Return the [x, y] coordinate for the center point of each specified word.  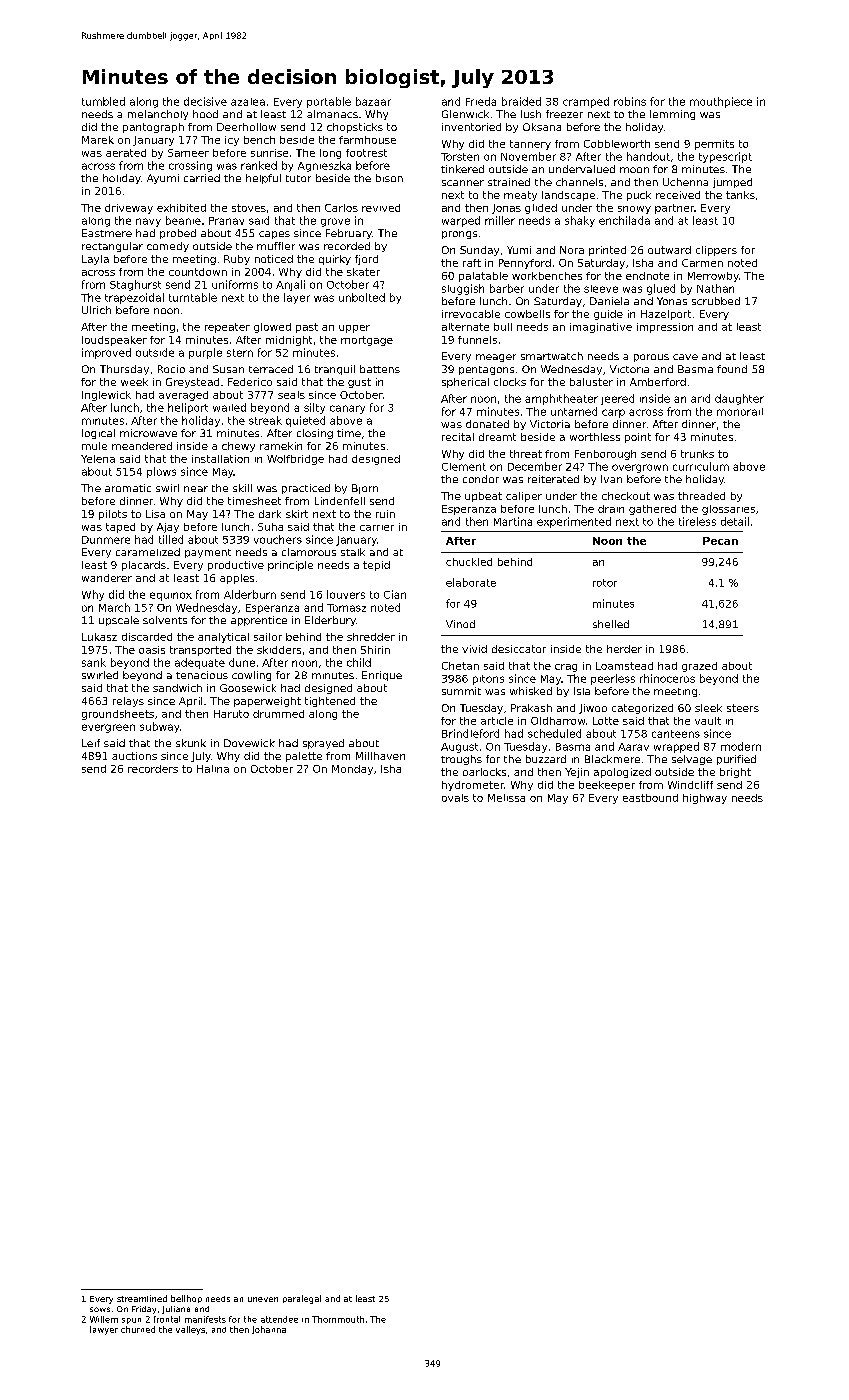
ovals [455, 798]
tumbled [103, 101]
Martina [513, 521]
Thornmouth [338, 1319]
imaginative [601, 328]
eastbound [650, 798]
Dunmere [106, 540]
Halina [213, 769]
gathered [652, 510]
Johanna [269, 1330]
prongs [459, 235]
